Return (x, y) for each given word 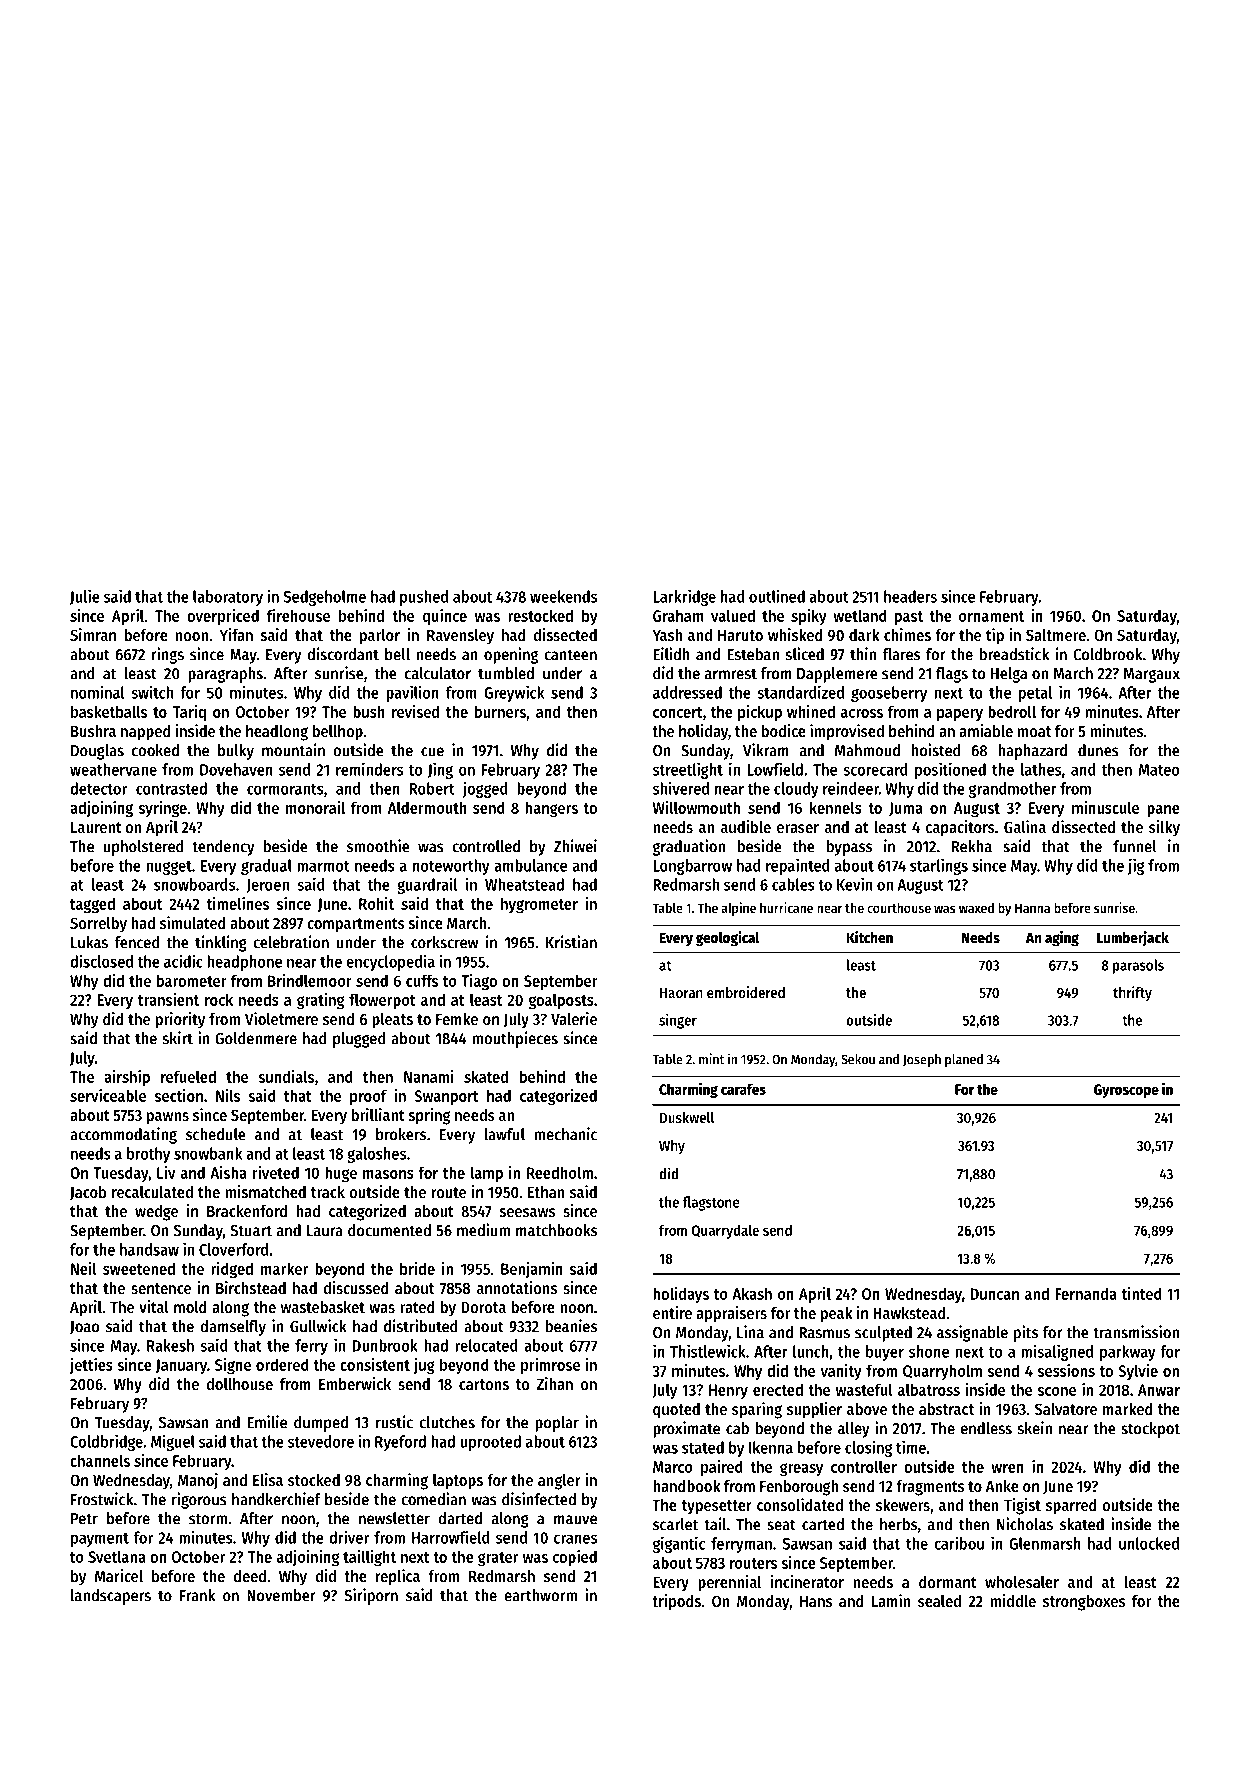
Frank (197, 1595)
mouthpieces (515, 1039)
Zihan (555, 1383)
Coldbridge (106, 1442)
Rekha (972, 846)
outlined (777, 596)
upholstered (144, 848)
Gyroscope (1126, 1091)
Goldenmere (256, 1038)
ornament (991, 616)
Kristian (571, 942)
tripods (676, 1602)
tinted (1142, 1293)
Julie (85, 597)
